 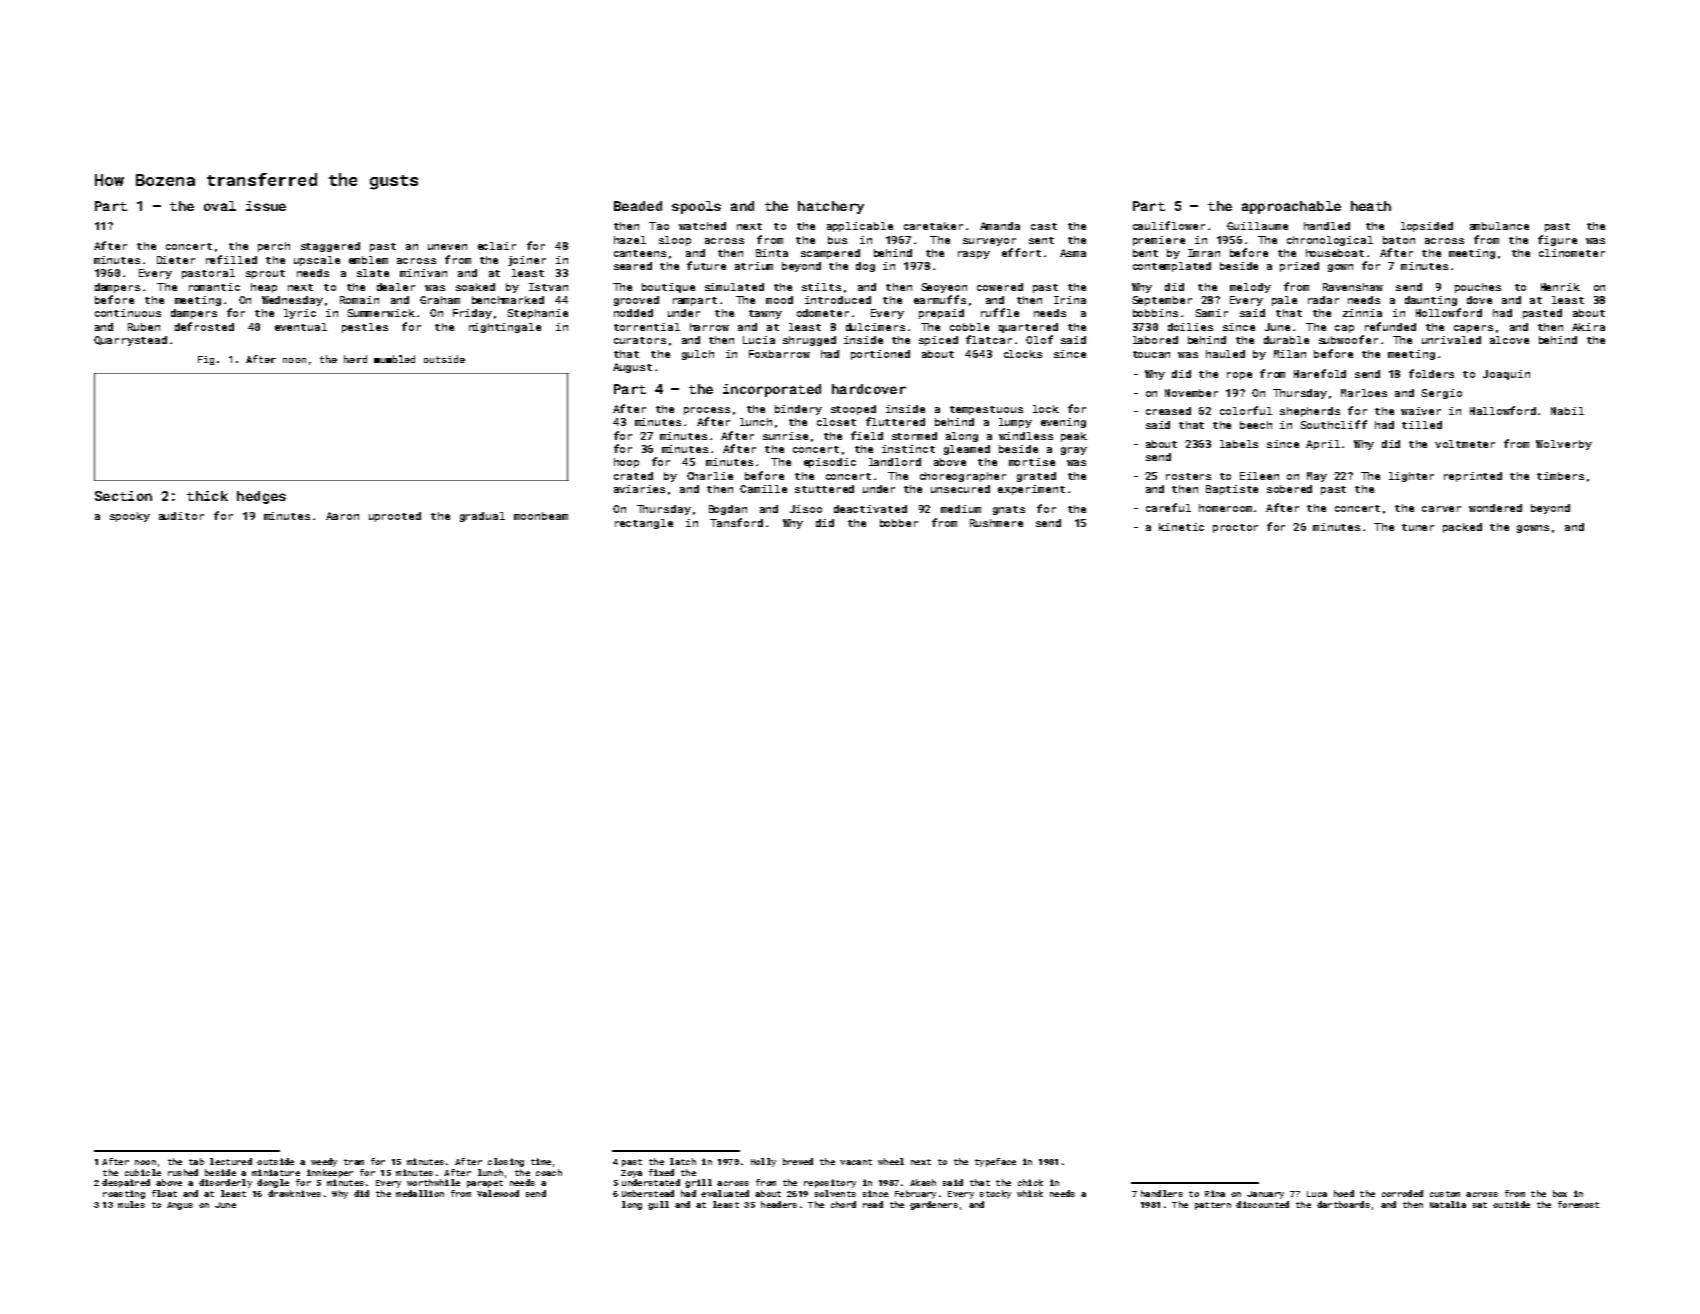 I want to click on foremost, so click(x=1578, y=1204).
